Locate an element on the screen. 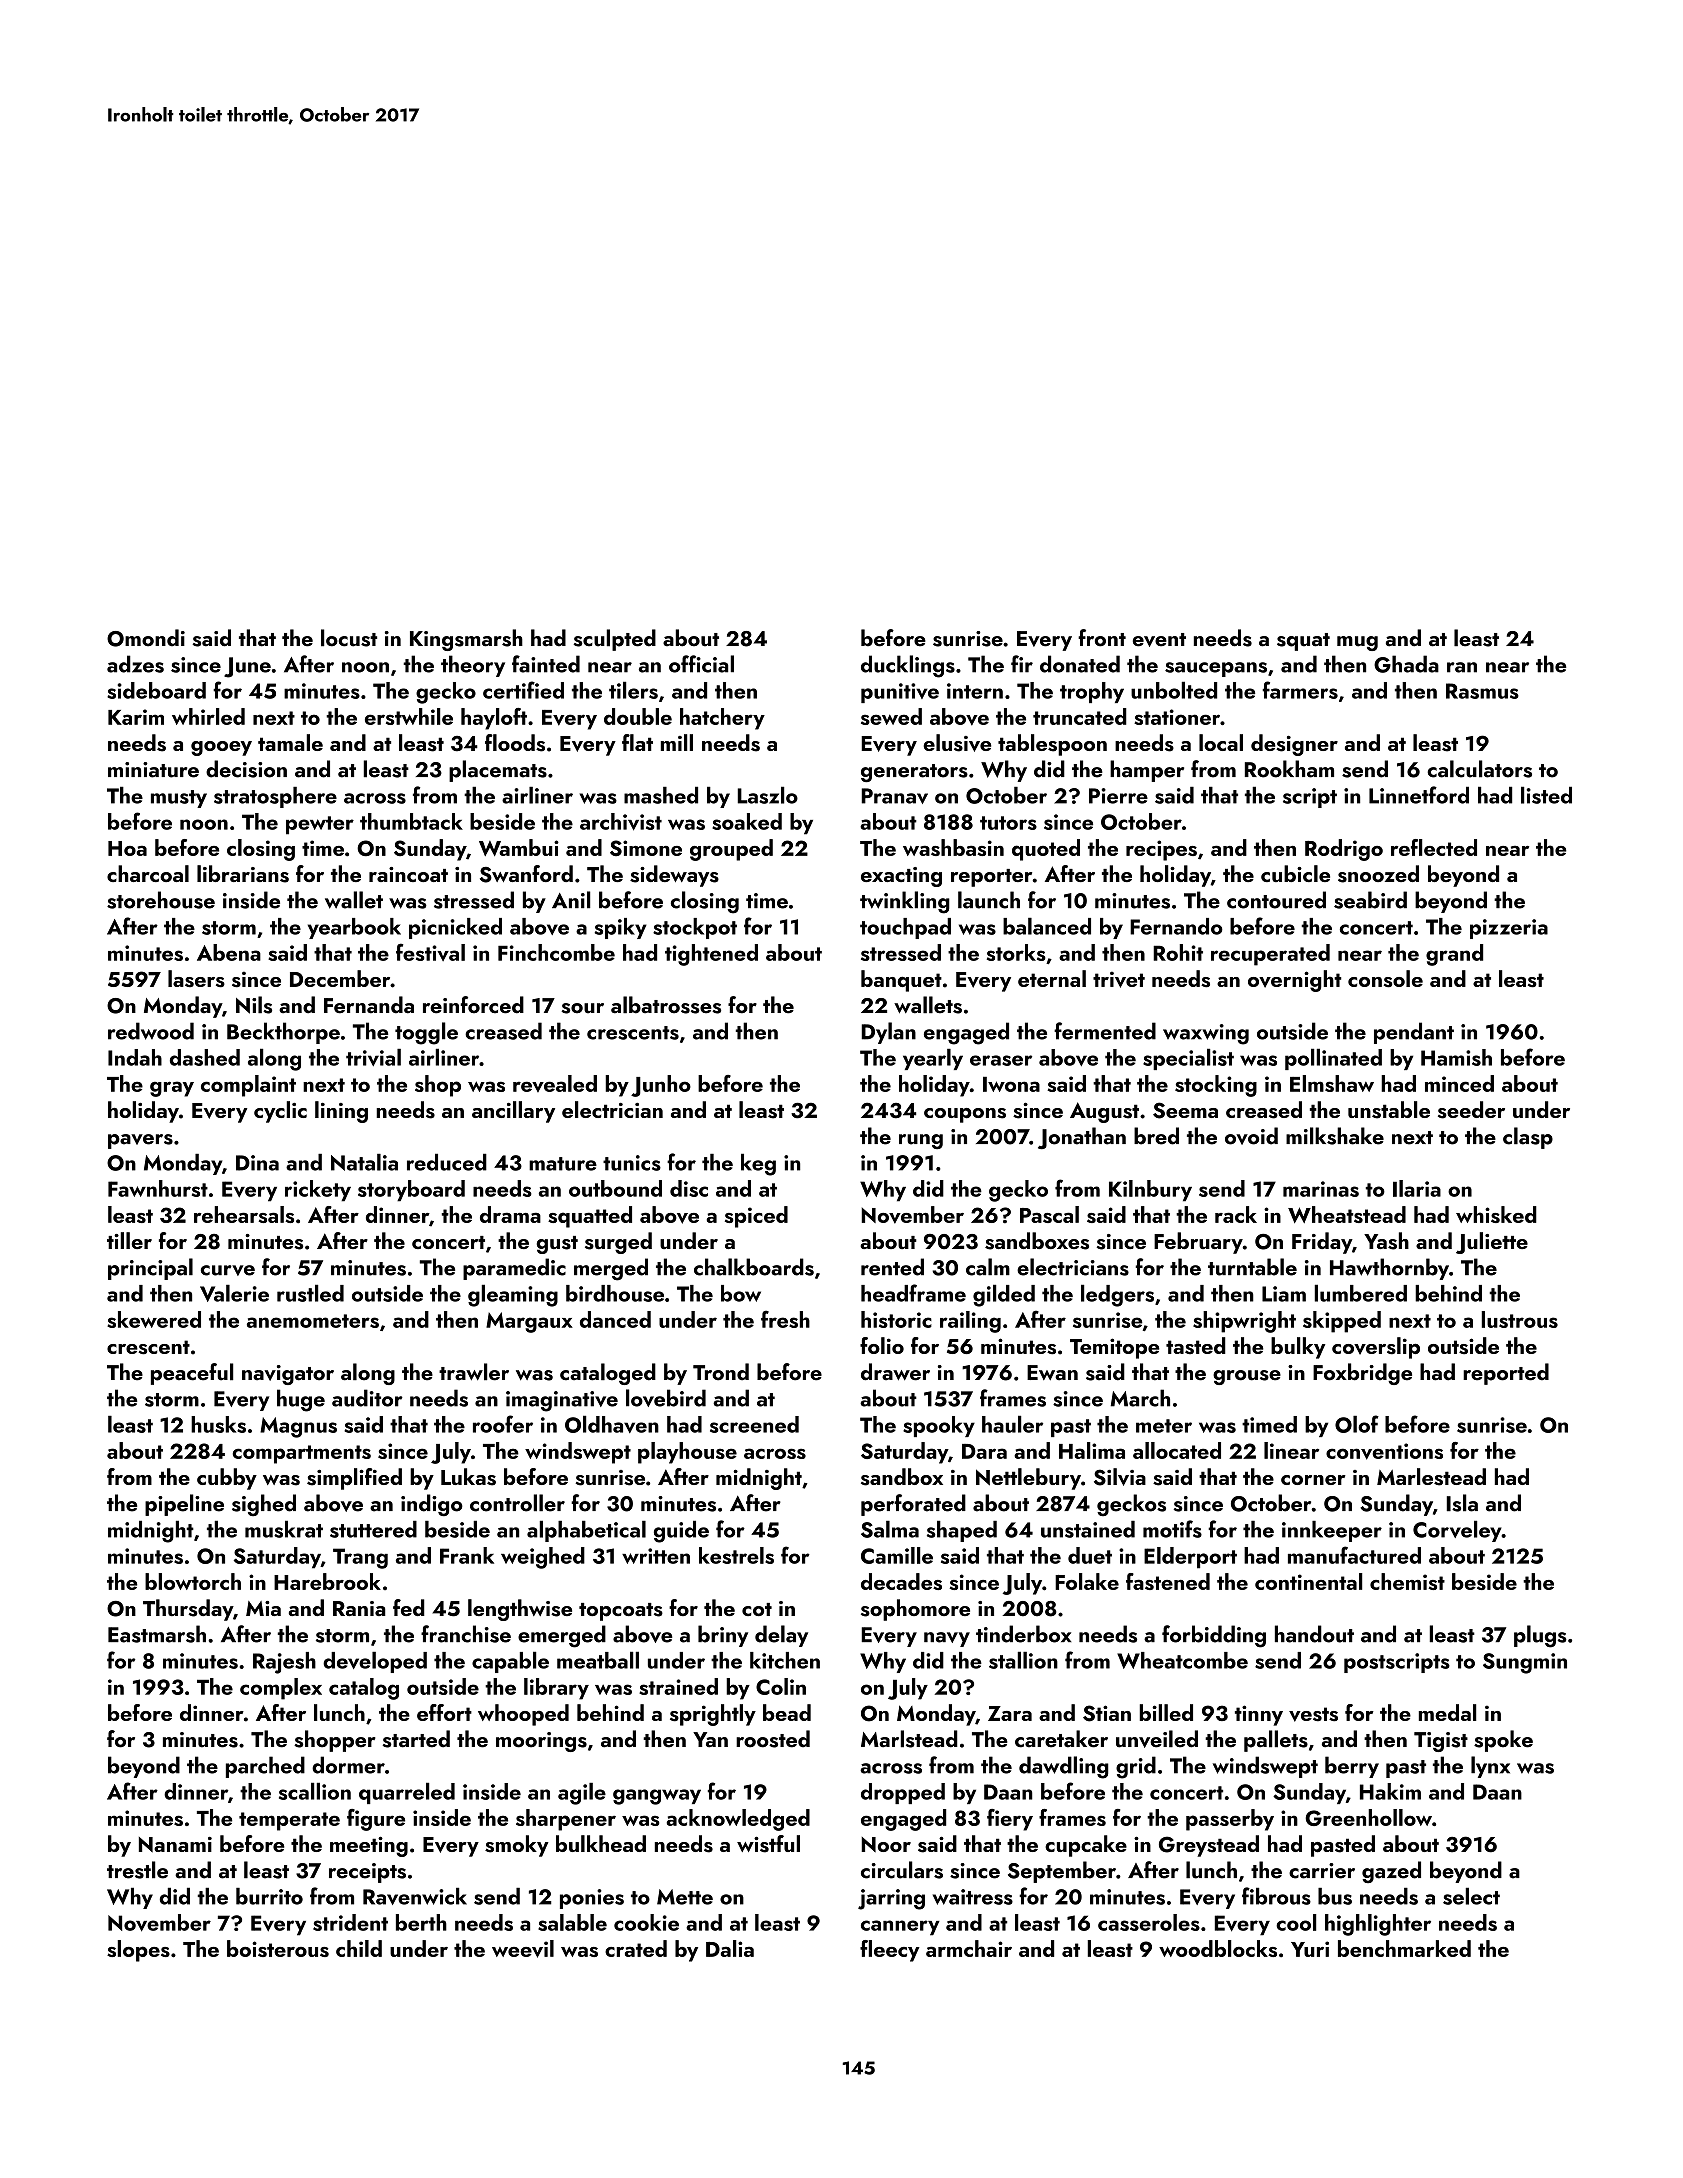 The width and height of the screenshot is (1683, 2178). Dalia is located at coordinates (730, 1948).
